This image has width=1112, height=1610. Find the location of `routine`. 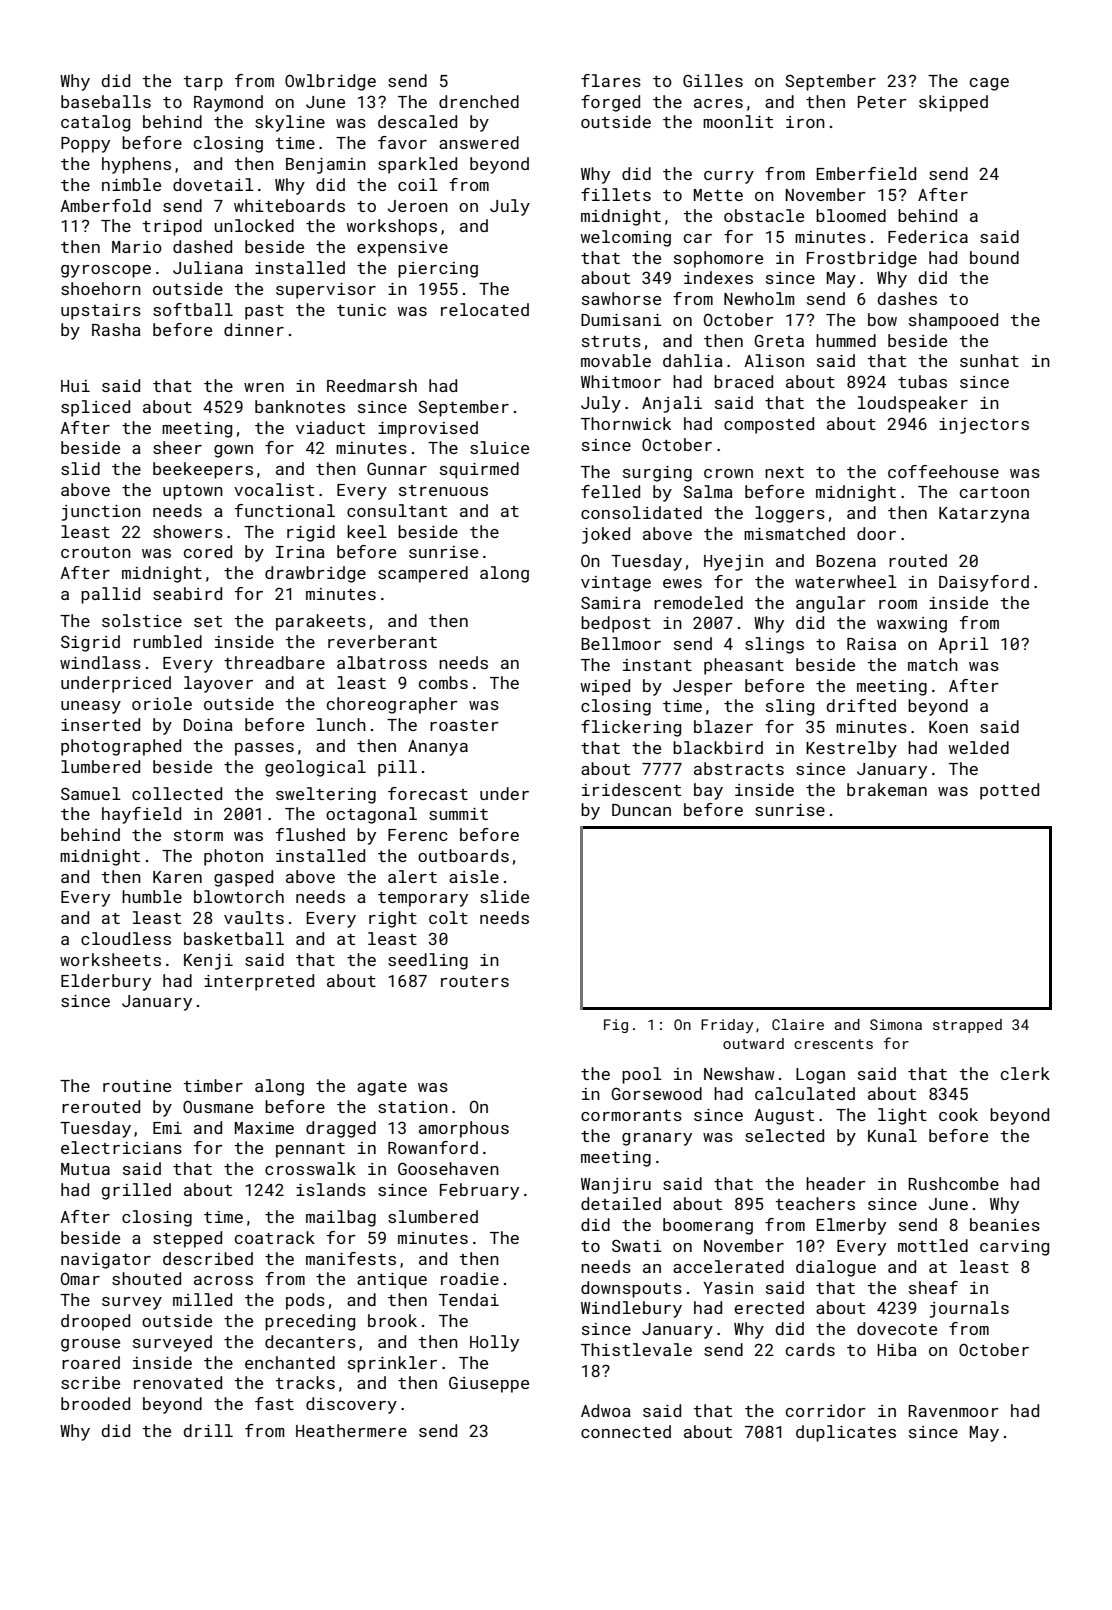

routine is located at coordinates (137, 1086).
